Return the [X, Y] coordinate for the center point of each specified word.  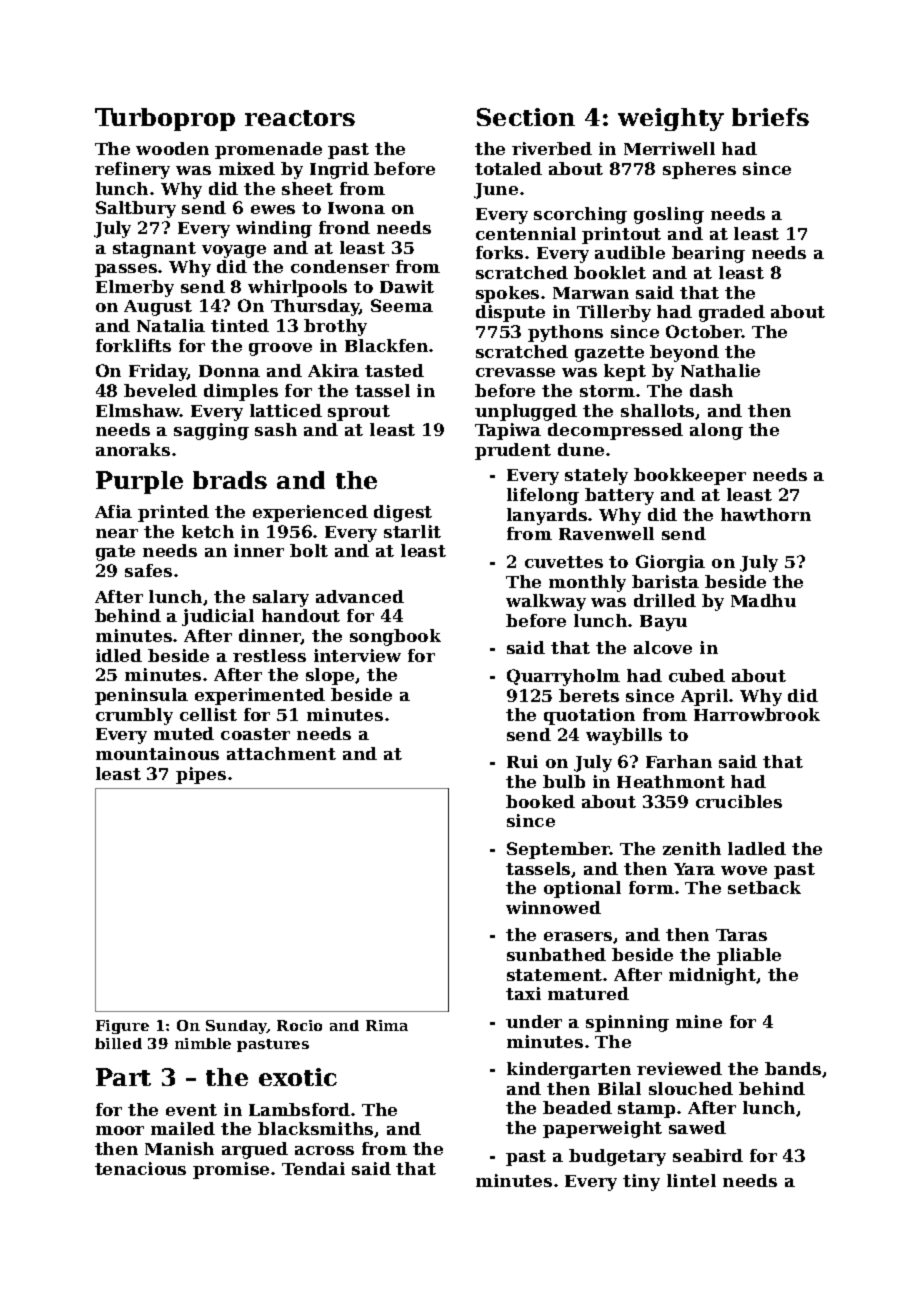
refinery [132, 170]
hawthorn [766, 514]
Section [526, 117]
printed [173, 513]
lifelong [543, 496]
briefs [770, 117]
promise [231, 1170]
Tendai [313, 1168]
